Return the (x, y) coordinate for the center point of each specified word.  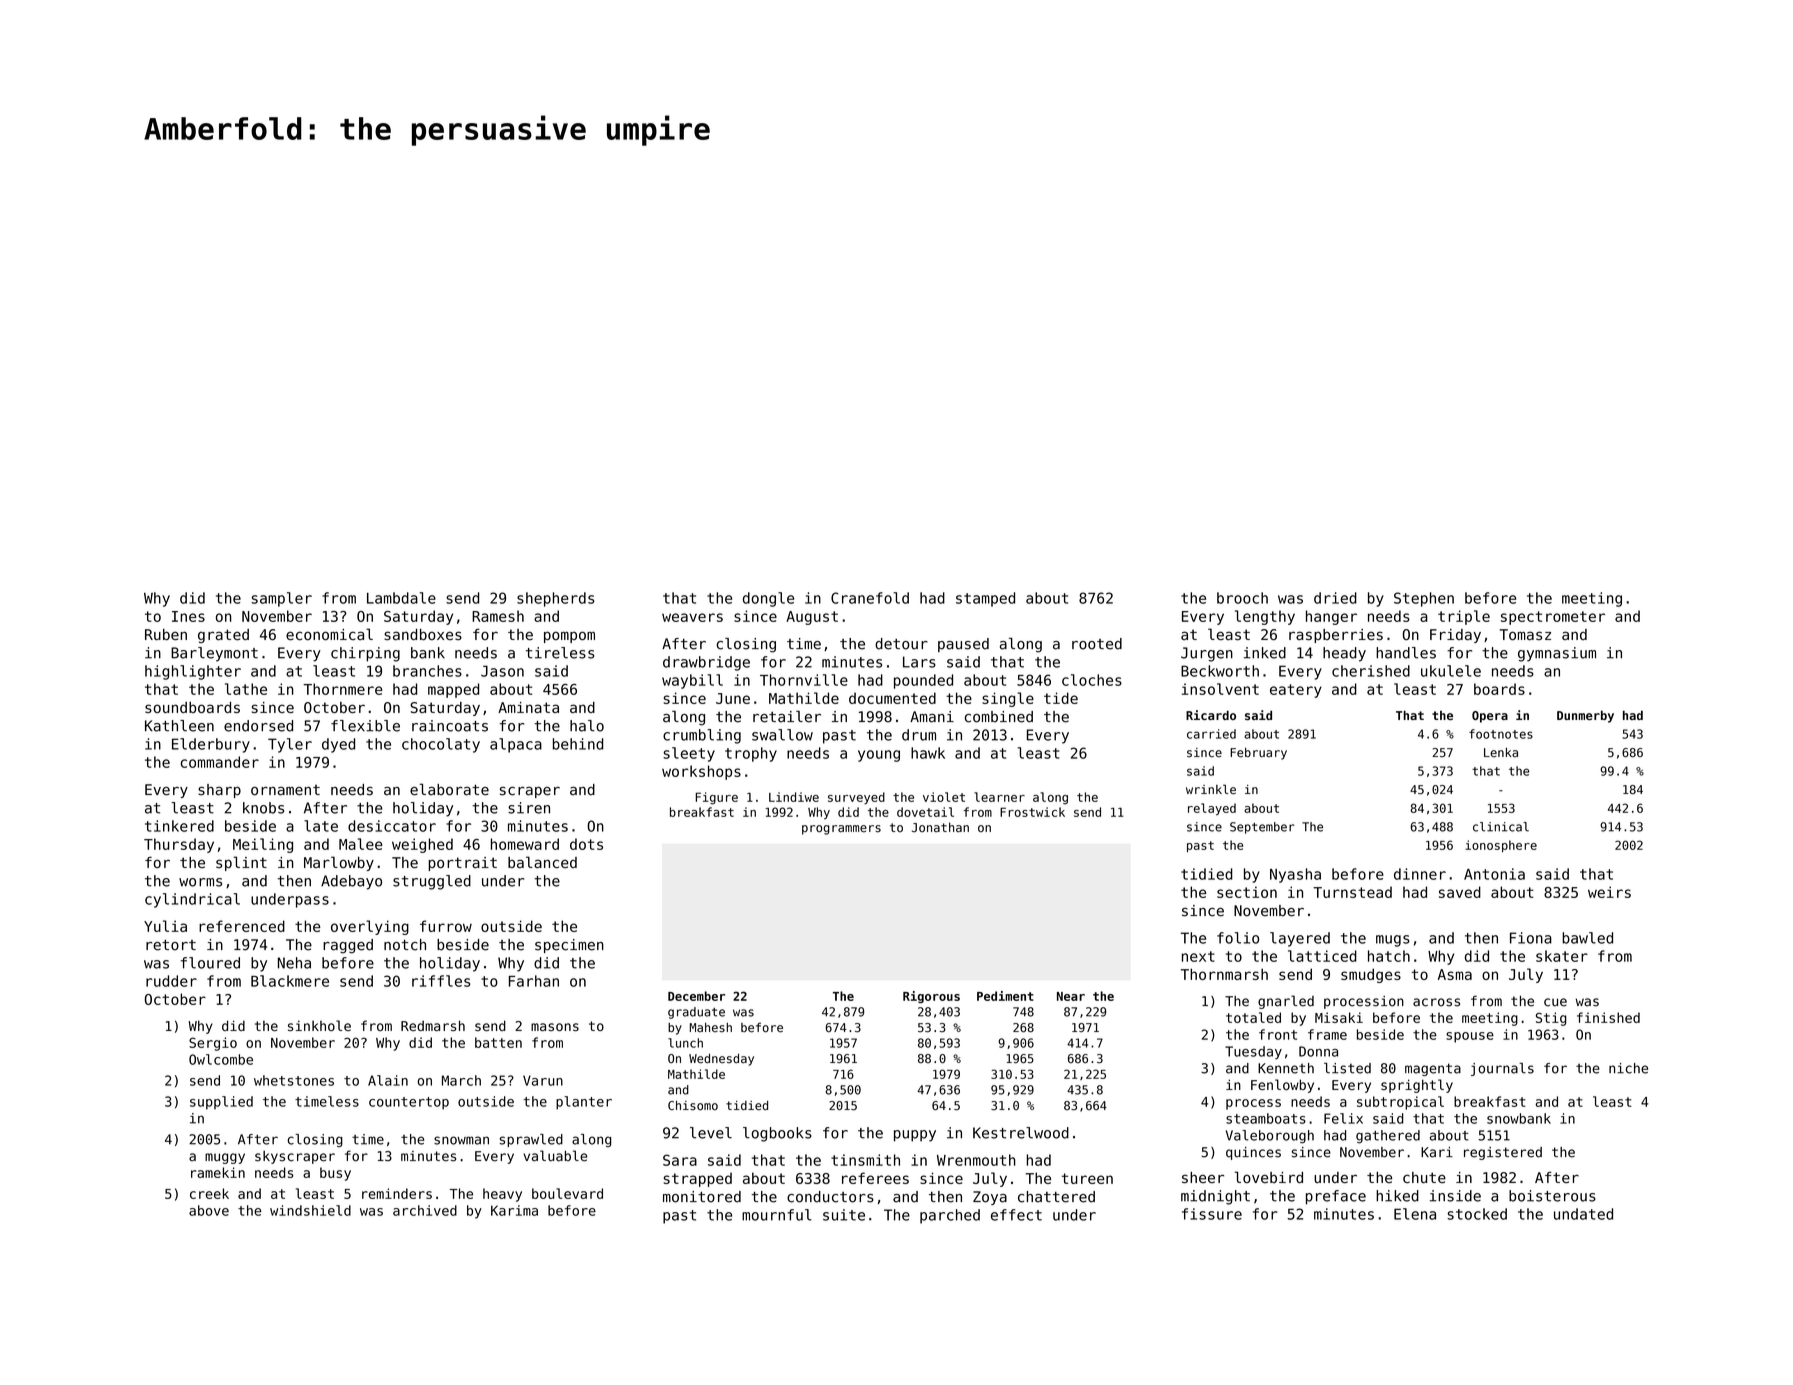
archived (425, 1210)
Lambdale (401, 598)
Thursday (179, 845)
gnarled (1286, 1002)
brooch (1242, 598)
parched (950, 1216)
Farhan (534, 981)
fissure (1212, 1214)
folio (1238, 938)
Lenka (1501, 752)
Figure (716, 798)
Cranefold (870, 598)
